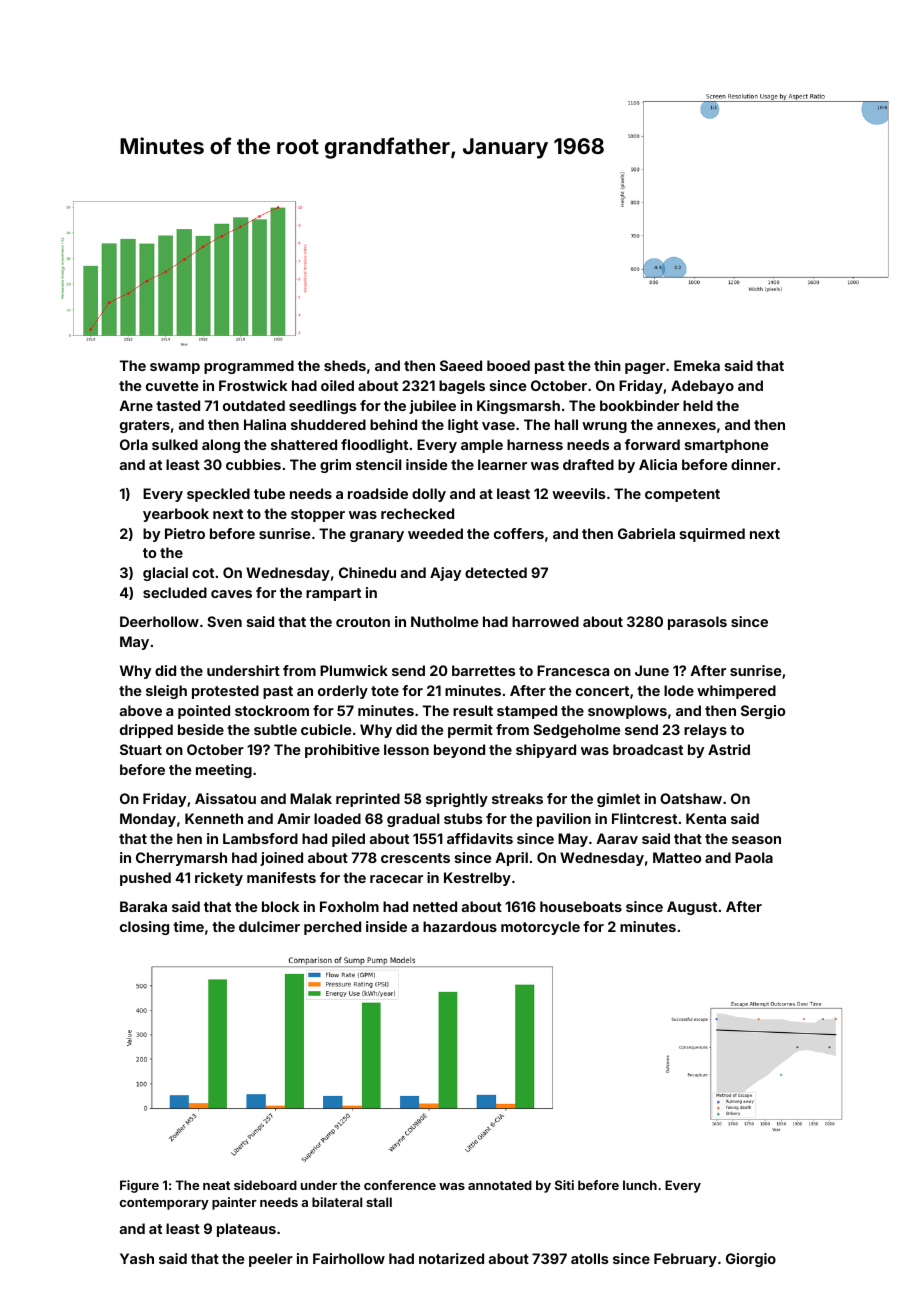  I want to click on stamped, so click(527, 712).
